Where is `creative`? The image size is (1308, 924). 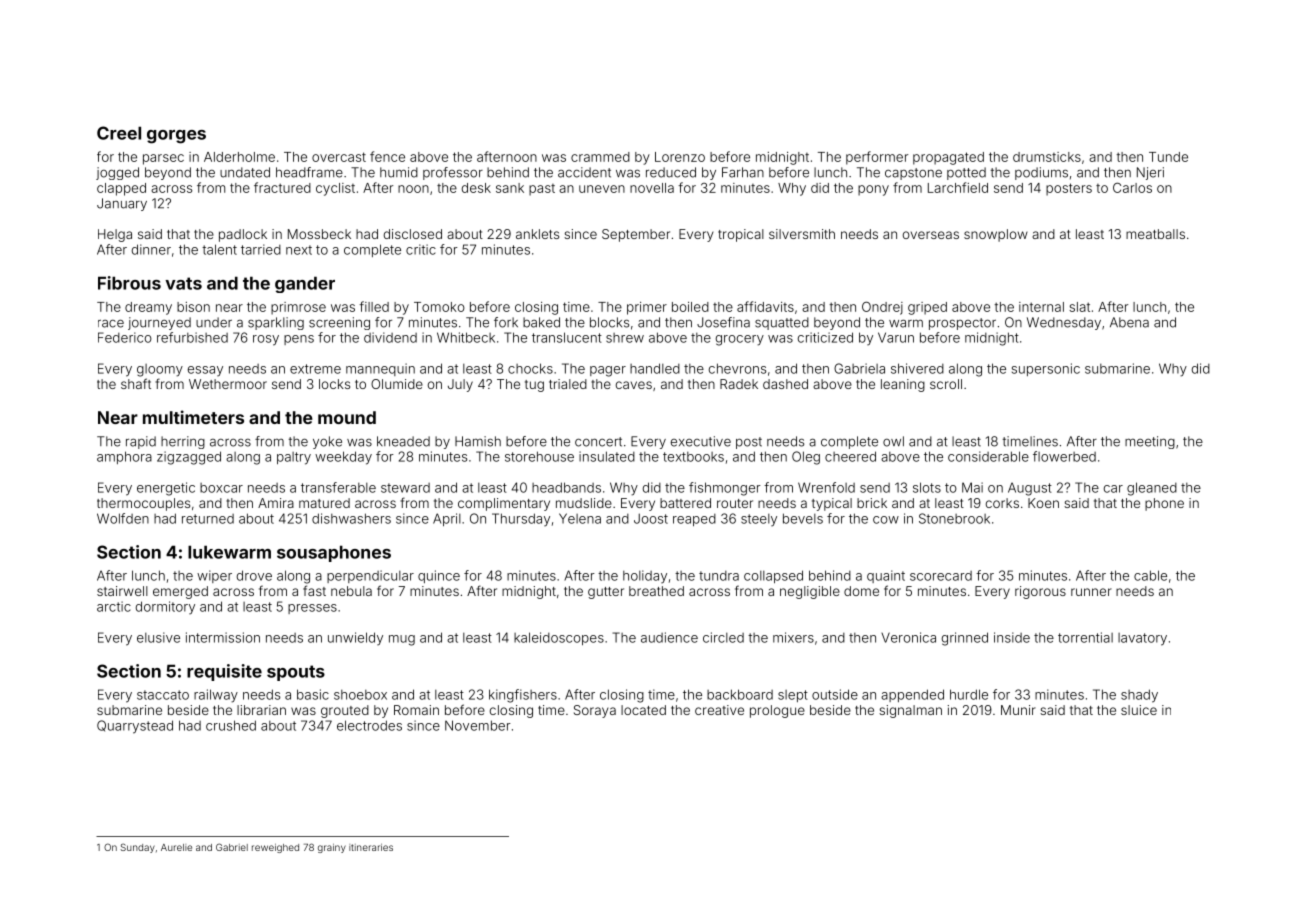
creative is located at coordinates (719, 710).
